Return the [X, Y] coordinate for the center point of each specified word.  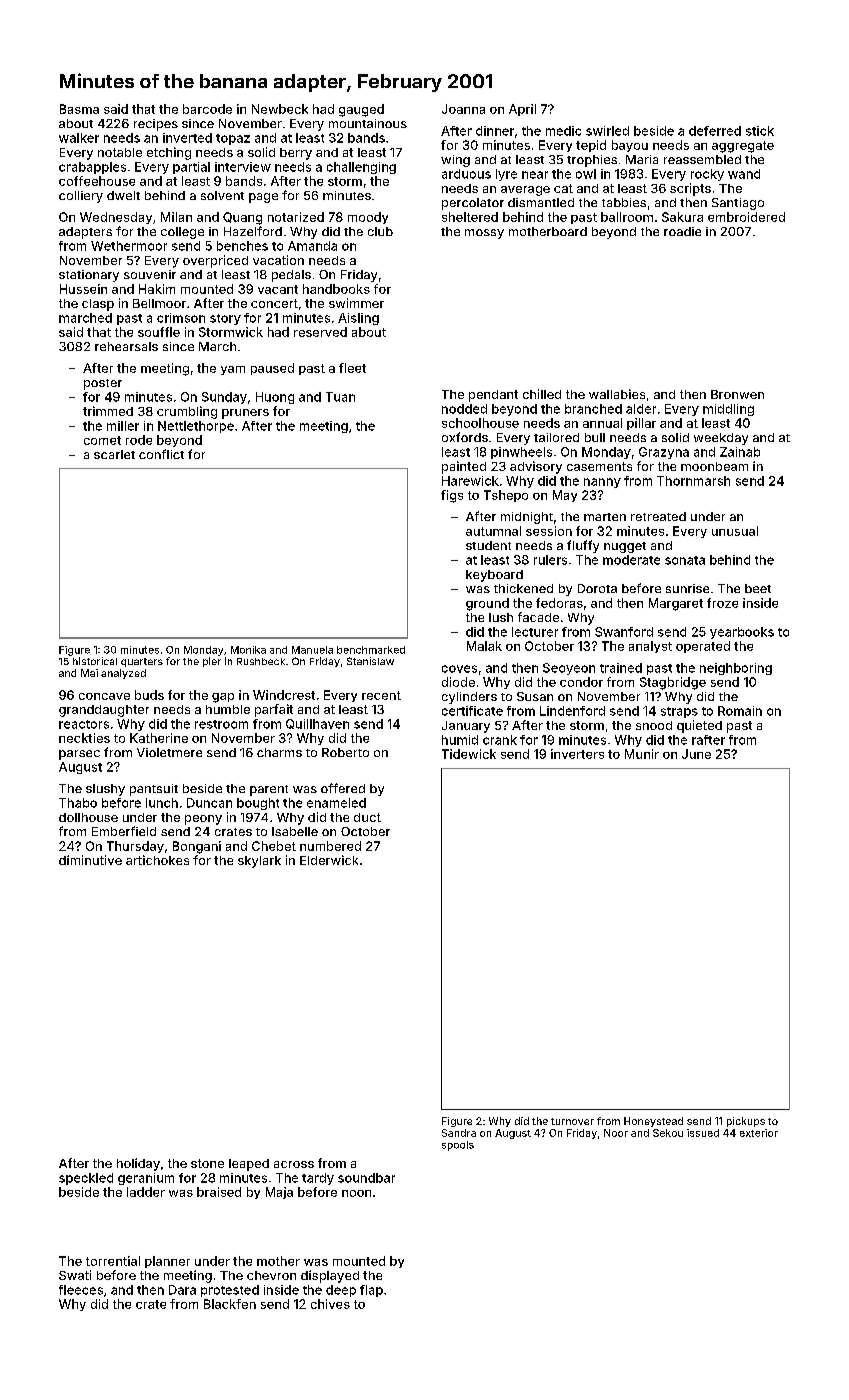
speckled [86, 1179]
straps [679, 712]
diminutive [90, 860]
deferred [715, 131]
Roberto [345, 752]
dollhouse [88, 817]
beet [758, 588]
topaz [233, 139]
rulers [550, 560]
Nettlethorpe [196, 427]
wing [455, 161]
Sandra [459, 1133]
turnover [572, 1121]
